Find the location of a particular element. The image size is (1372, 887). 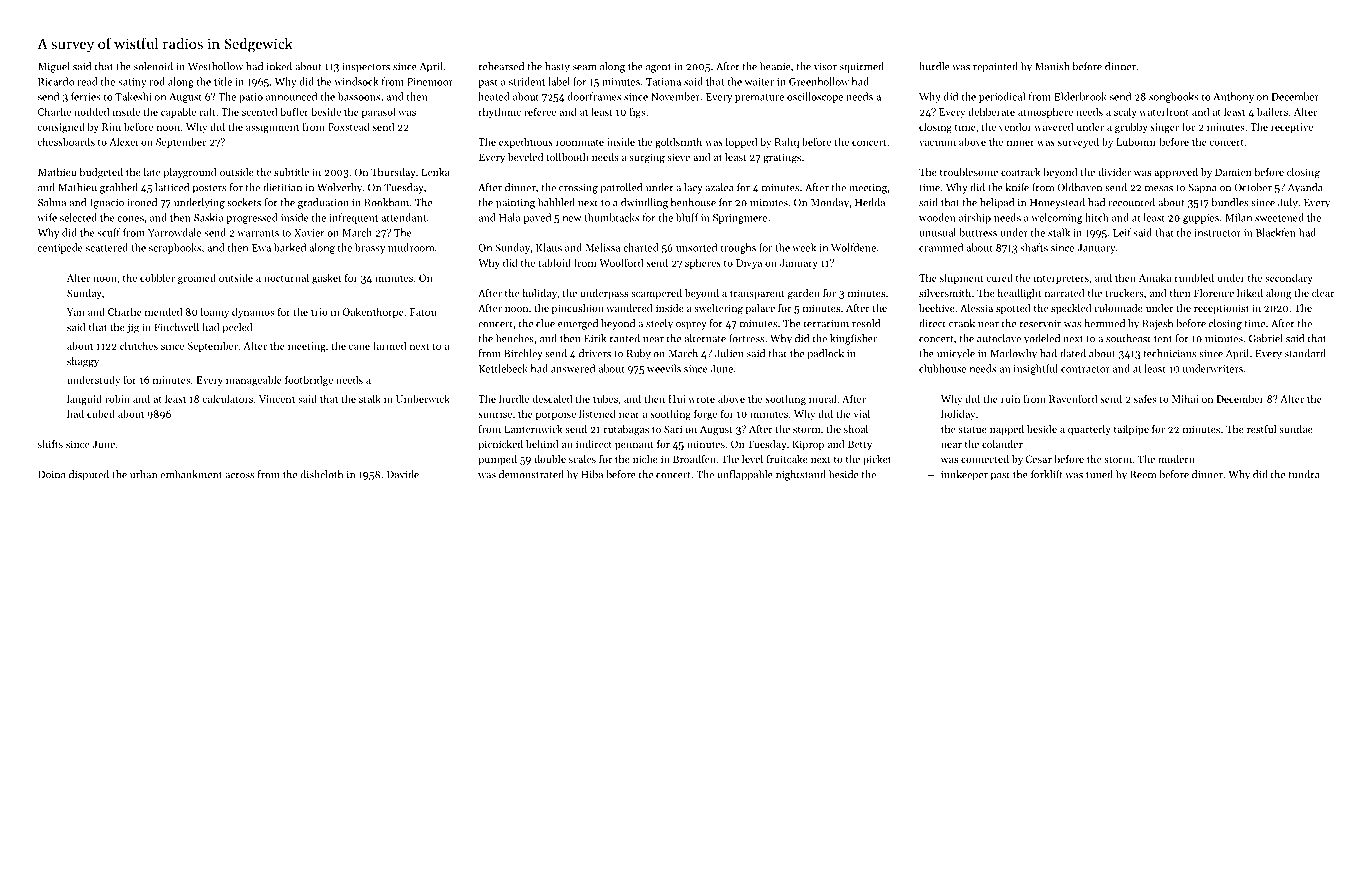

inked is located at coordinates (279, 66).
